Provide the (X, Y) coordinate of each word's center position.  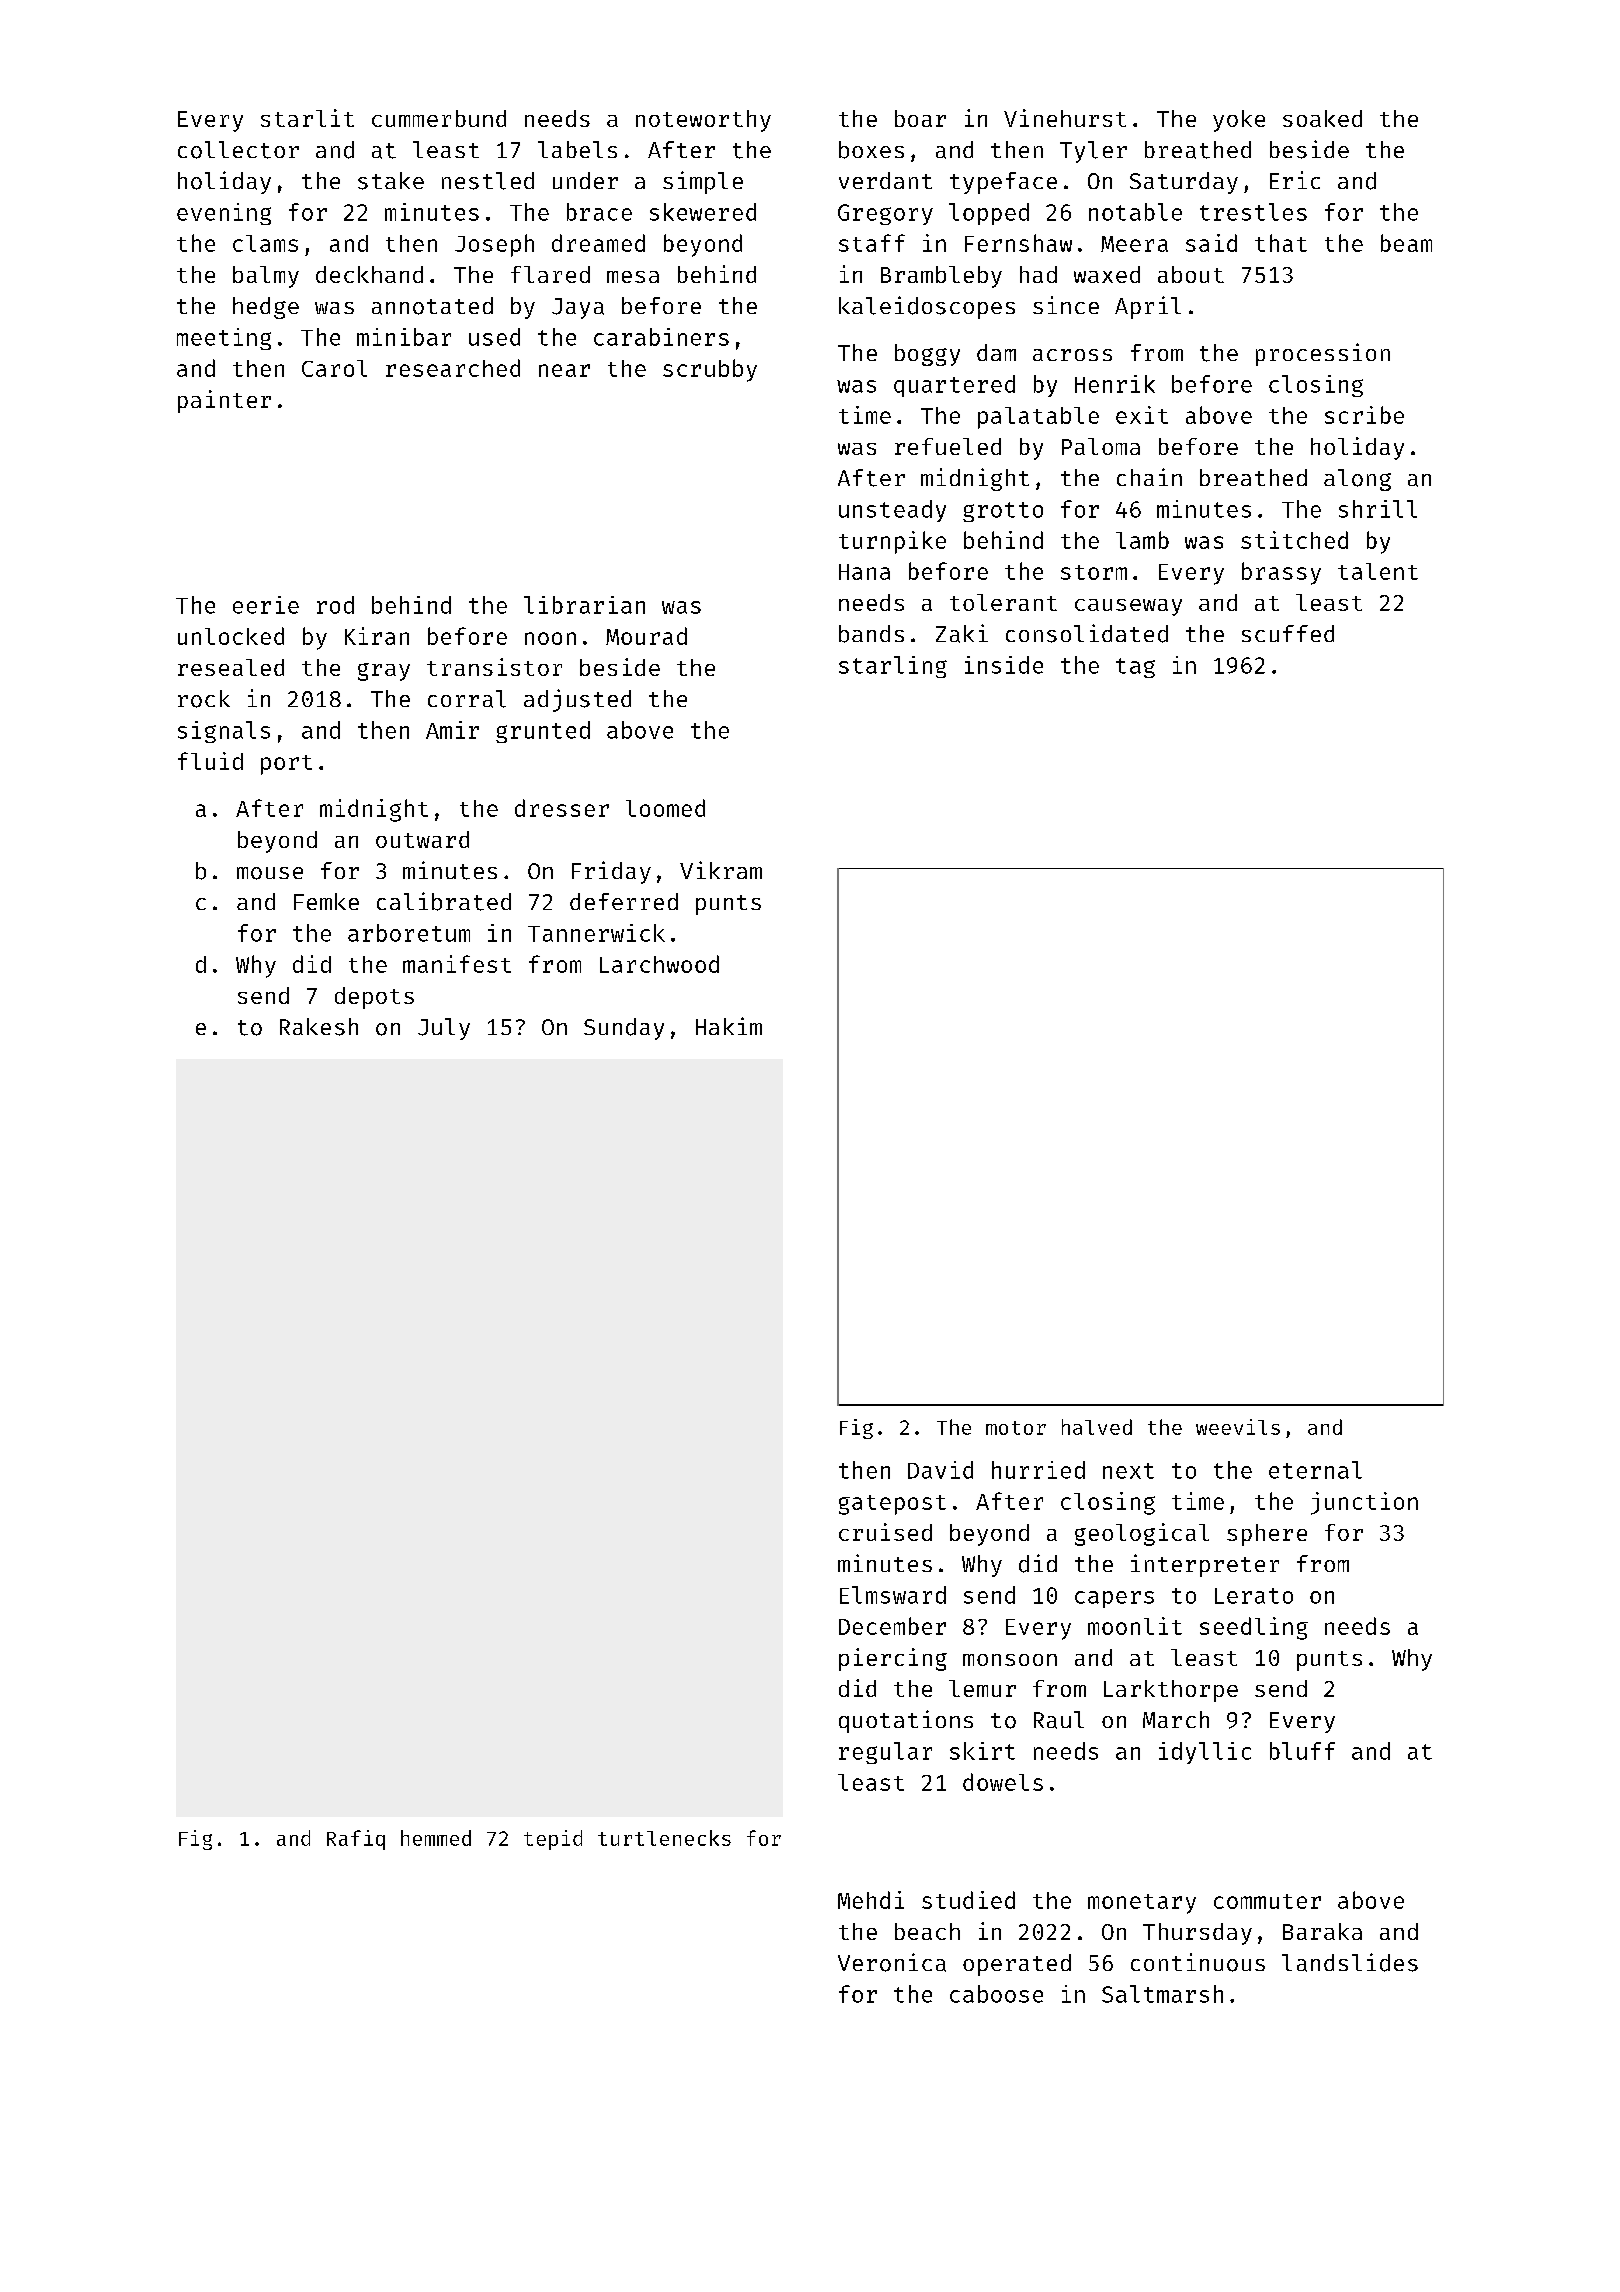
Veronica (892, 1962)
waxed (1107, 274)
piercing (893, 1659)
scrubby (710, 370)
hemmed (436, 1838)
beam (1406, 243)
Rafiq (356, 1840)
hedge (266, 308)
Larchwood (659, 964)
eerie (266, 605)
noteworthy (703, 121)
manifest (457, 964)
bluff (1302, 1751)
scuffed (1288, 633)
